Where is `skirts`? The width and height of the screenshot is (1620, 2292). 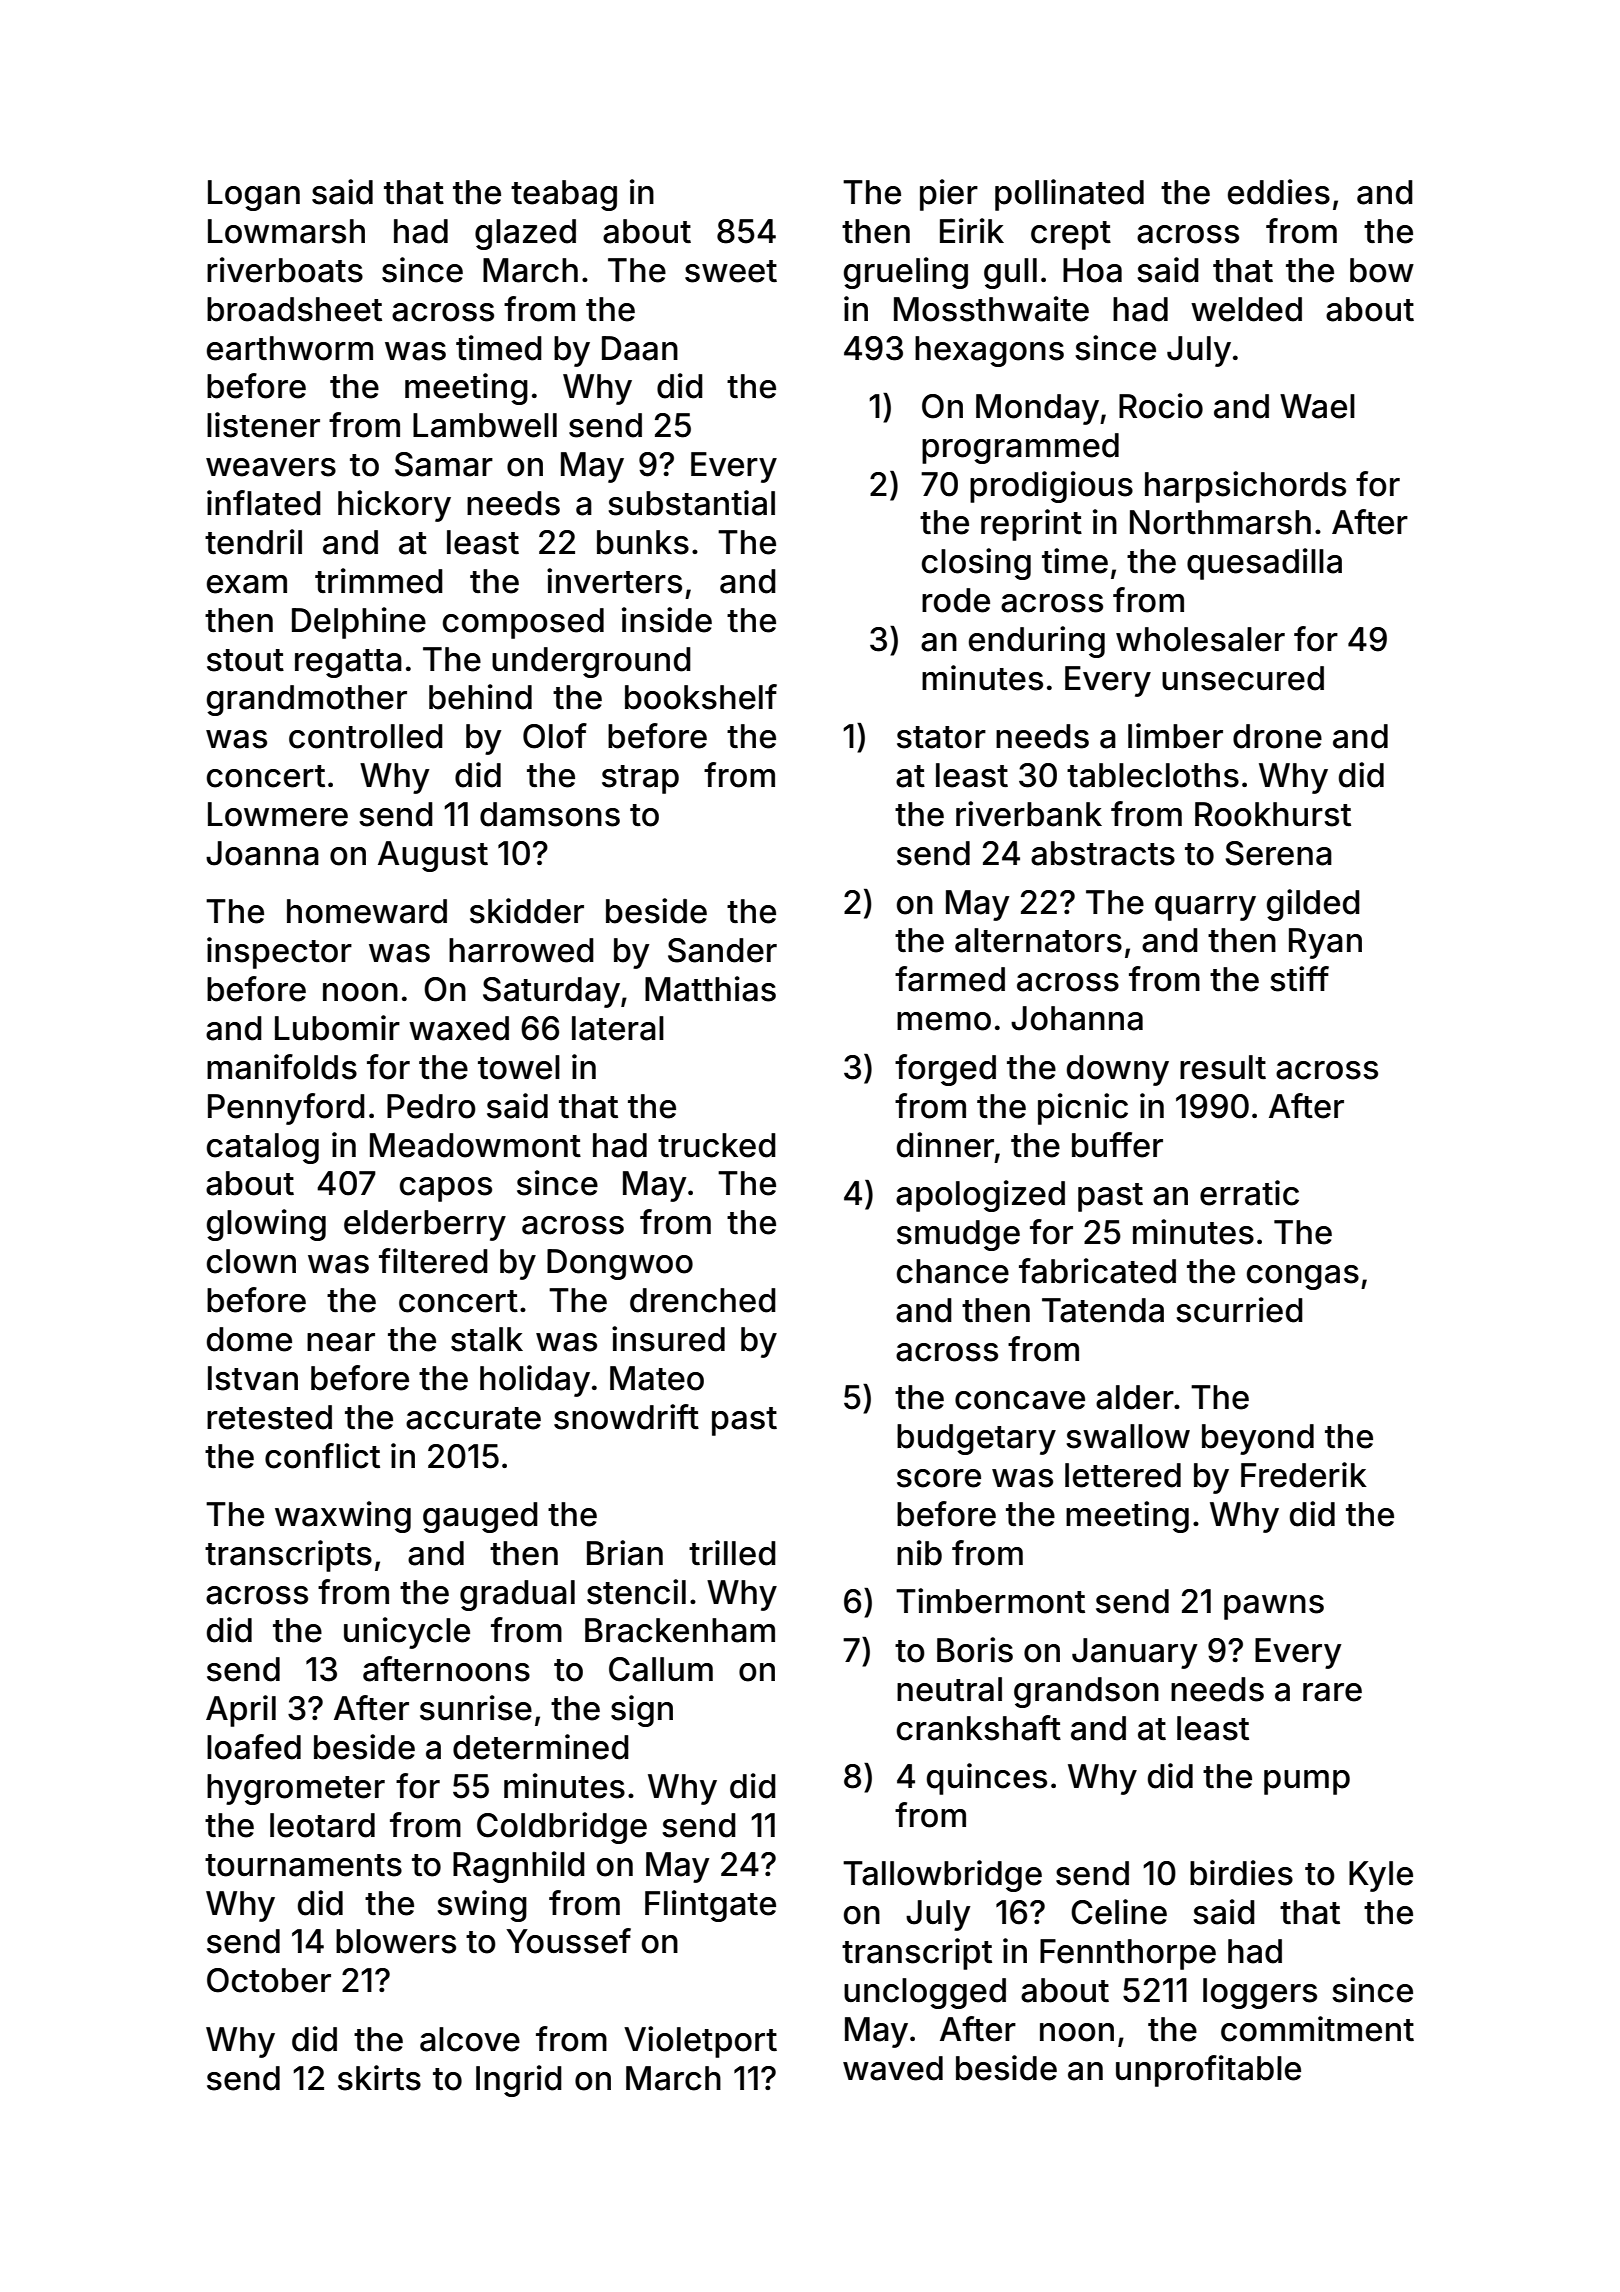
skirts is located at coordinates (379, 2078).
